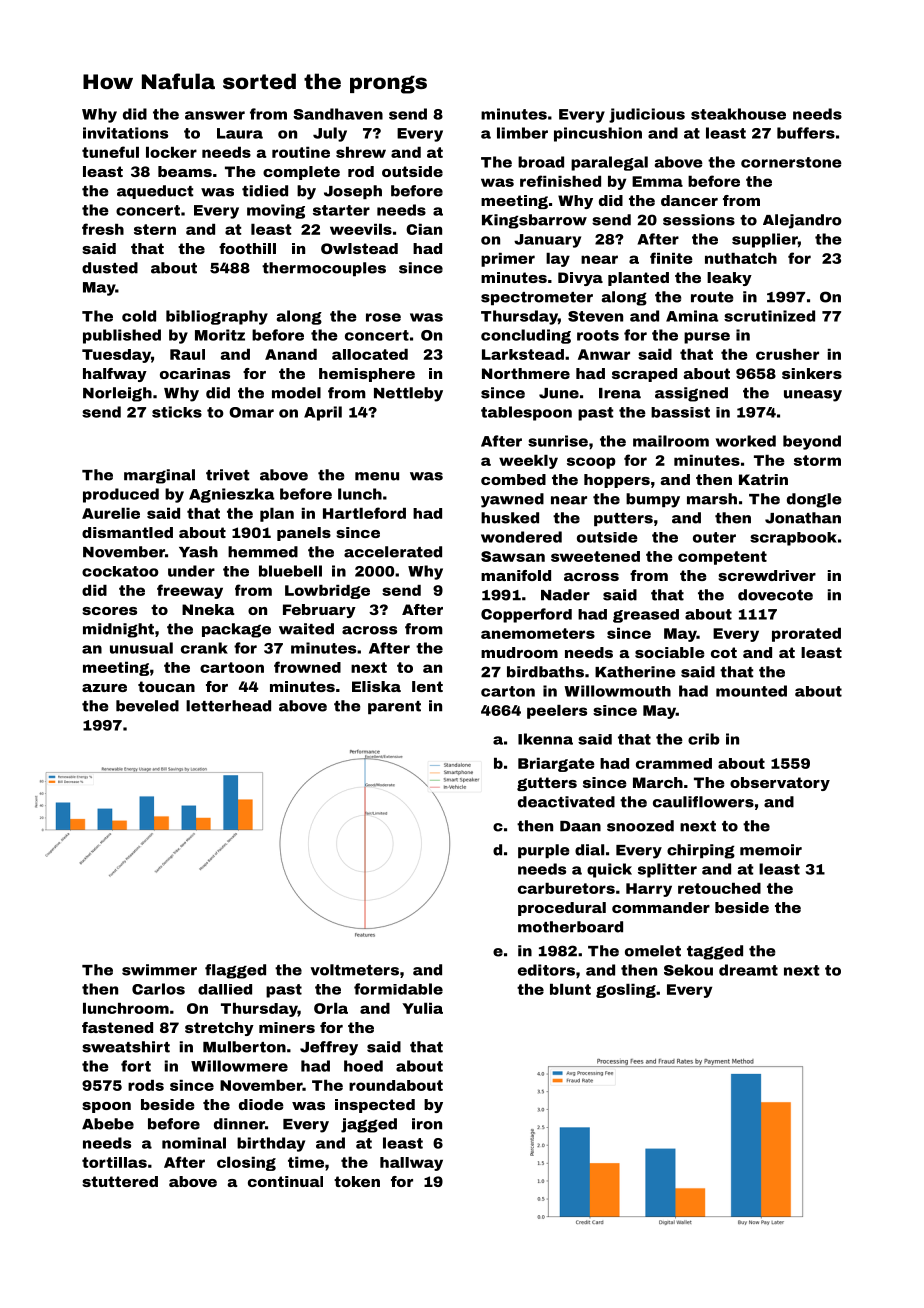 This document has width=924, height=1308. What do you see at coordinates (513, 479) in the document?
I see `combed` at bounding box center [513, 479].
